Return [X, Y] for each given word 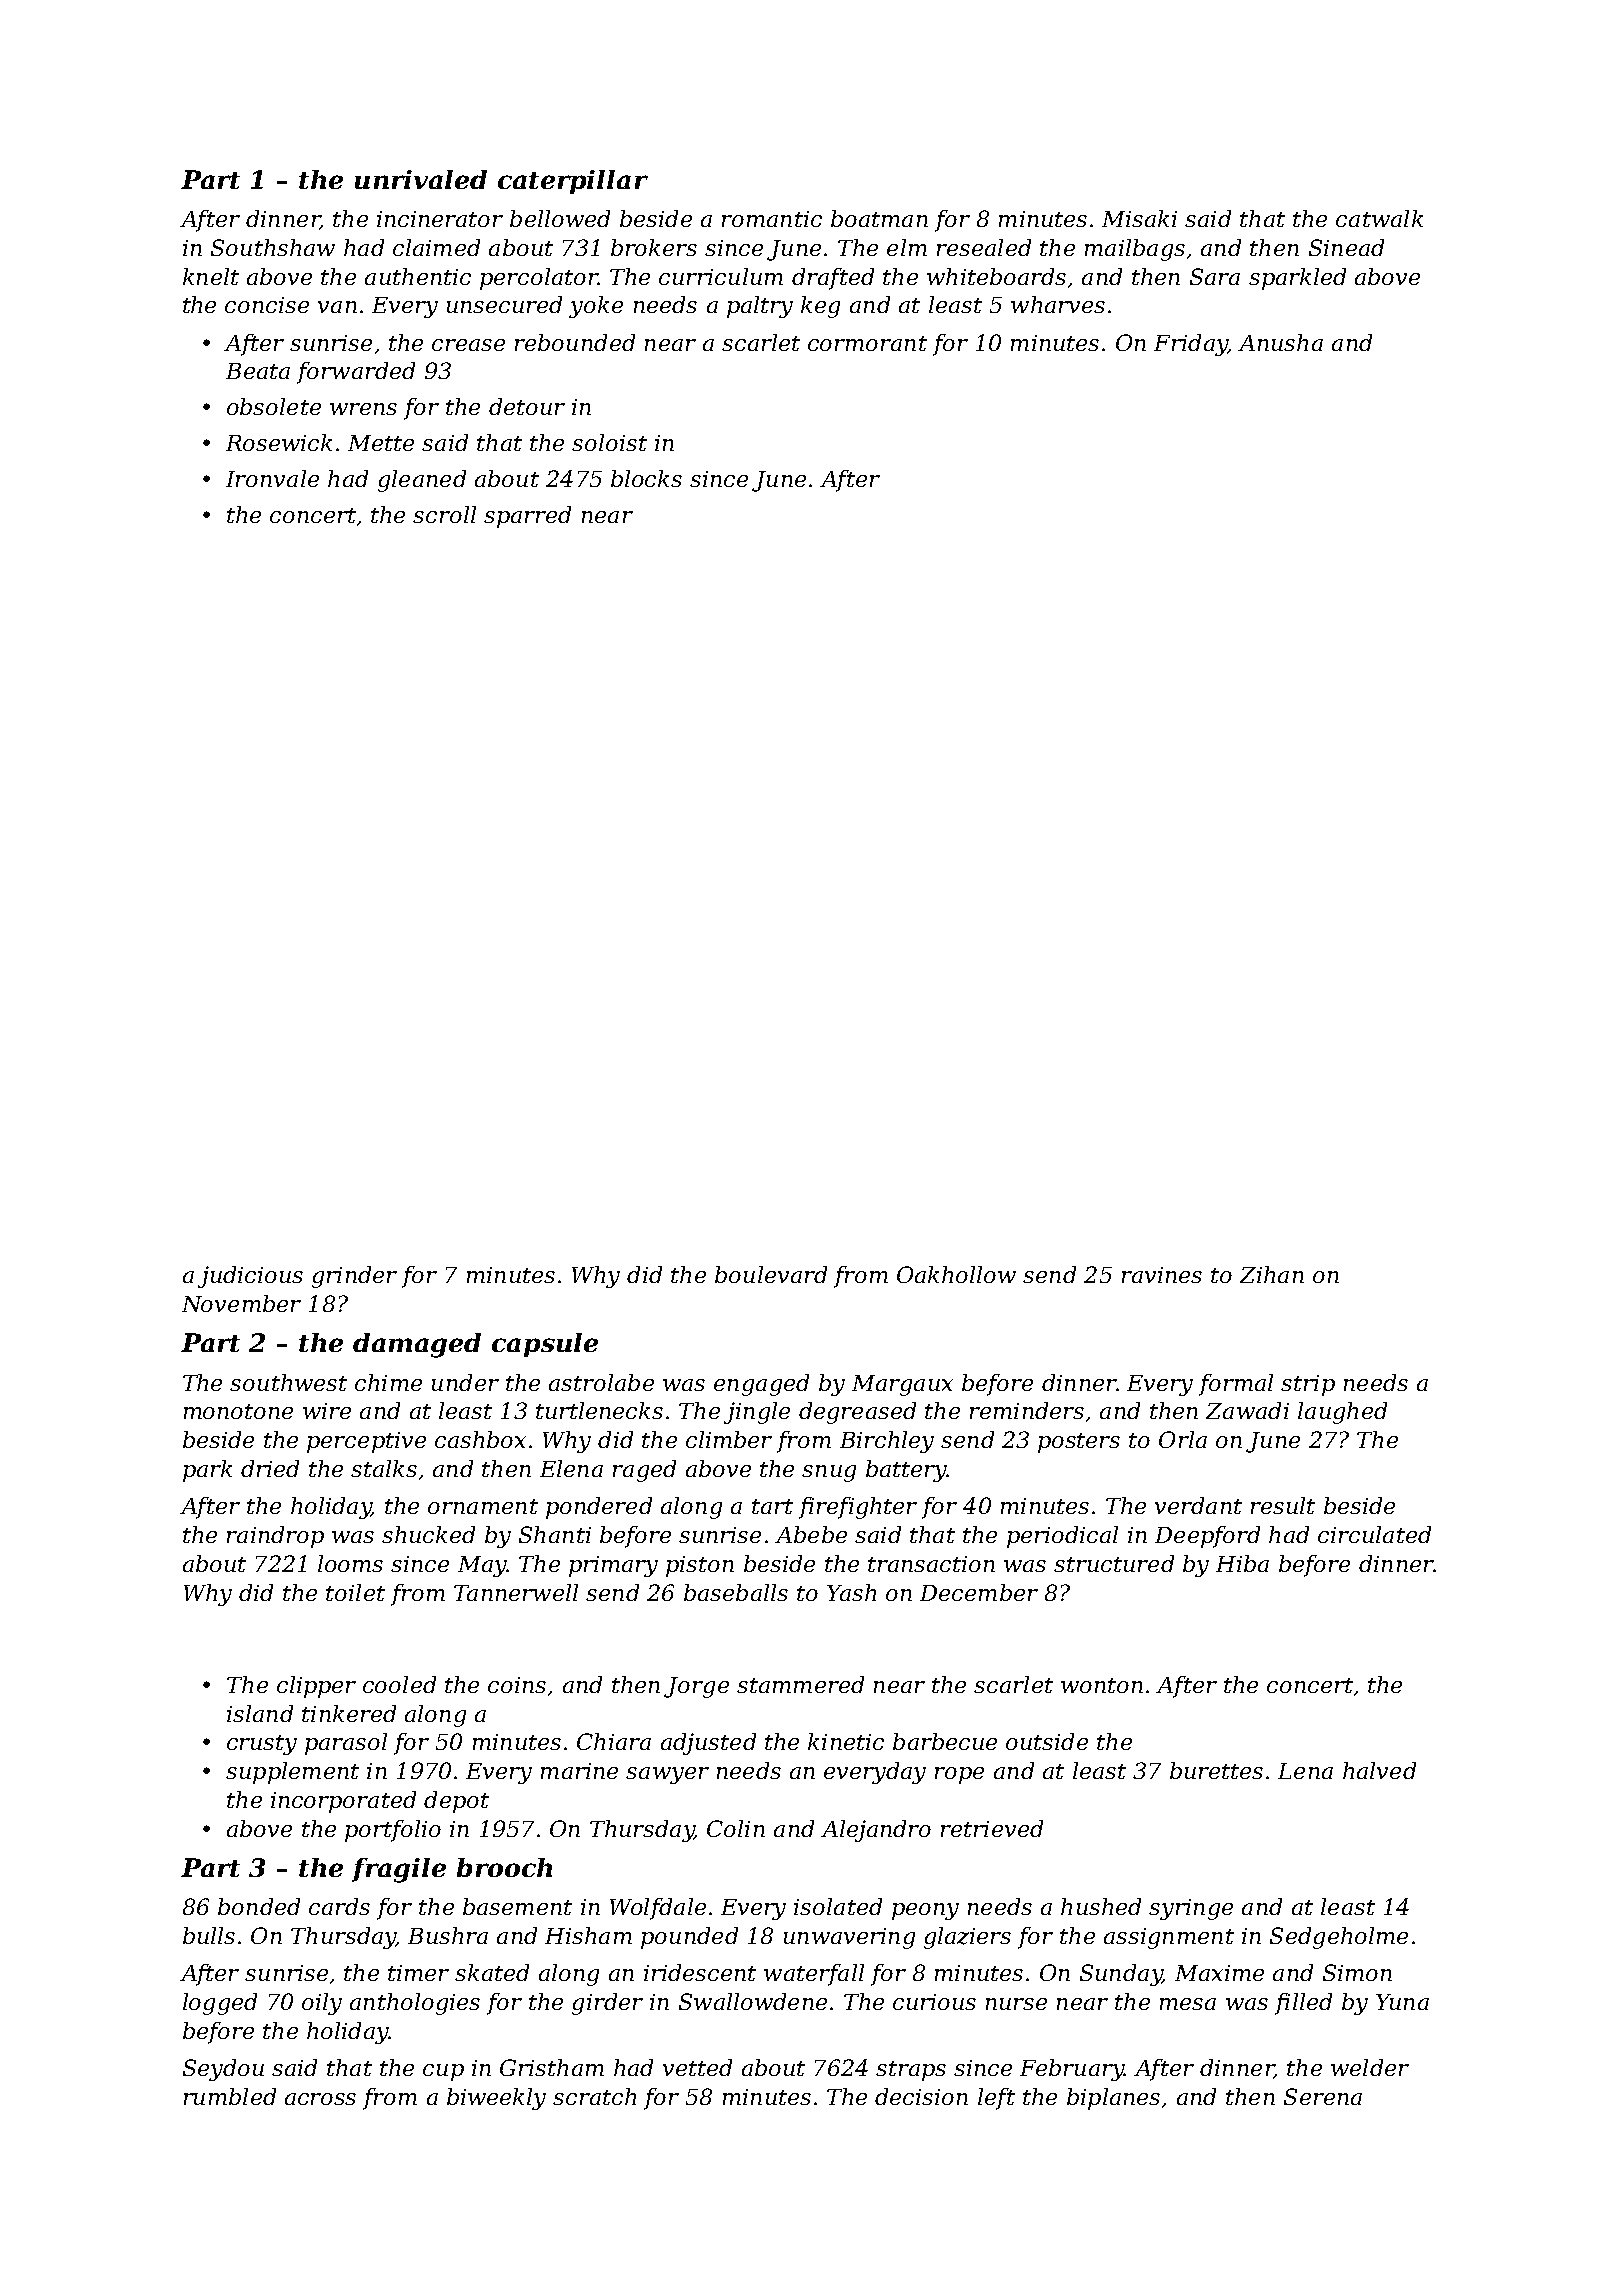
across [320, 2099]
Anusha [1280, 342]
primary [613, 1566]
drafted [833, 279]
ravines [1162, 1275]
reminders [1027, 1410]
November [241, 1303]
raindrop [275, 1537]
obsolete [274, 406]
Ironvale [272, 478]
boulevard [771, 1274]
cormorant [867, 343]
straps [911, 2071]
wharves [1058, 304]
